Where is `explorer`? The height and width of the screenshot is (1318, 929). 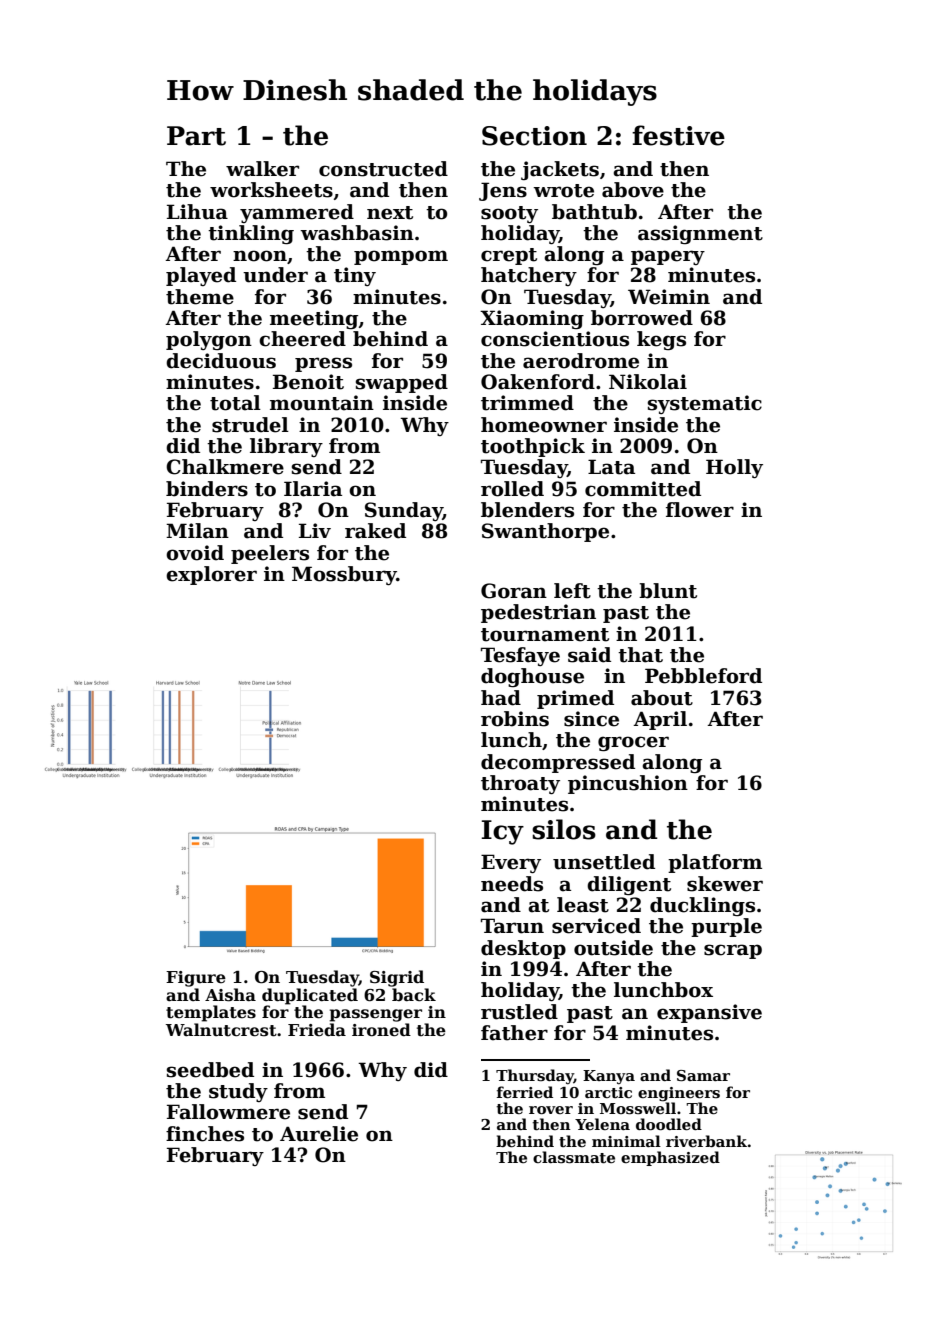 explorer is located at coordinates (211, 575).
